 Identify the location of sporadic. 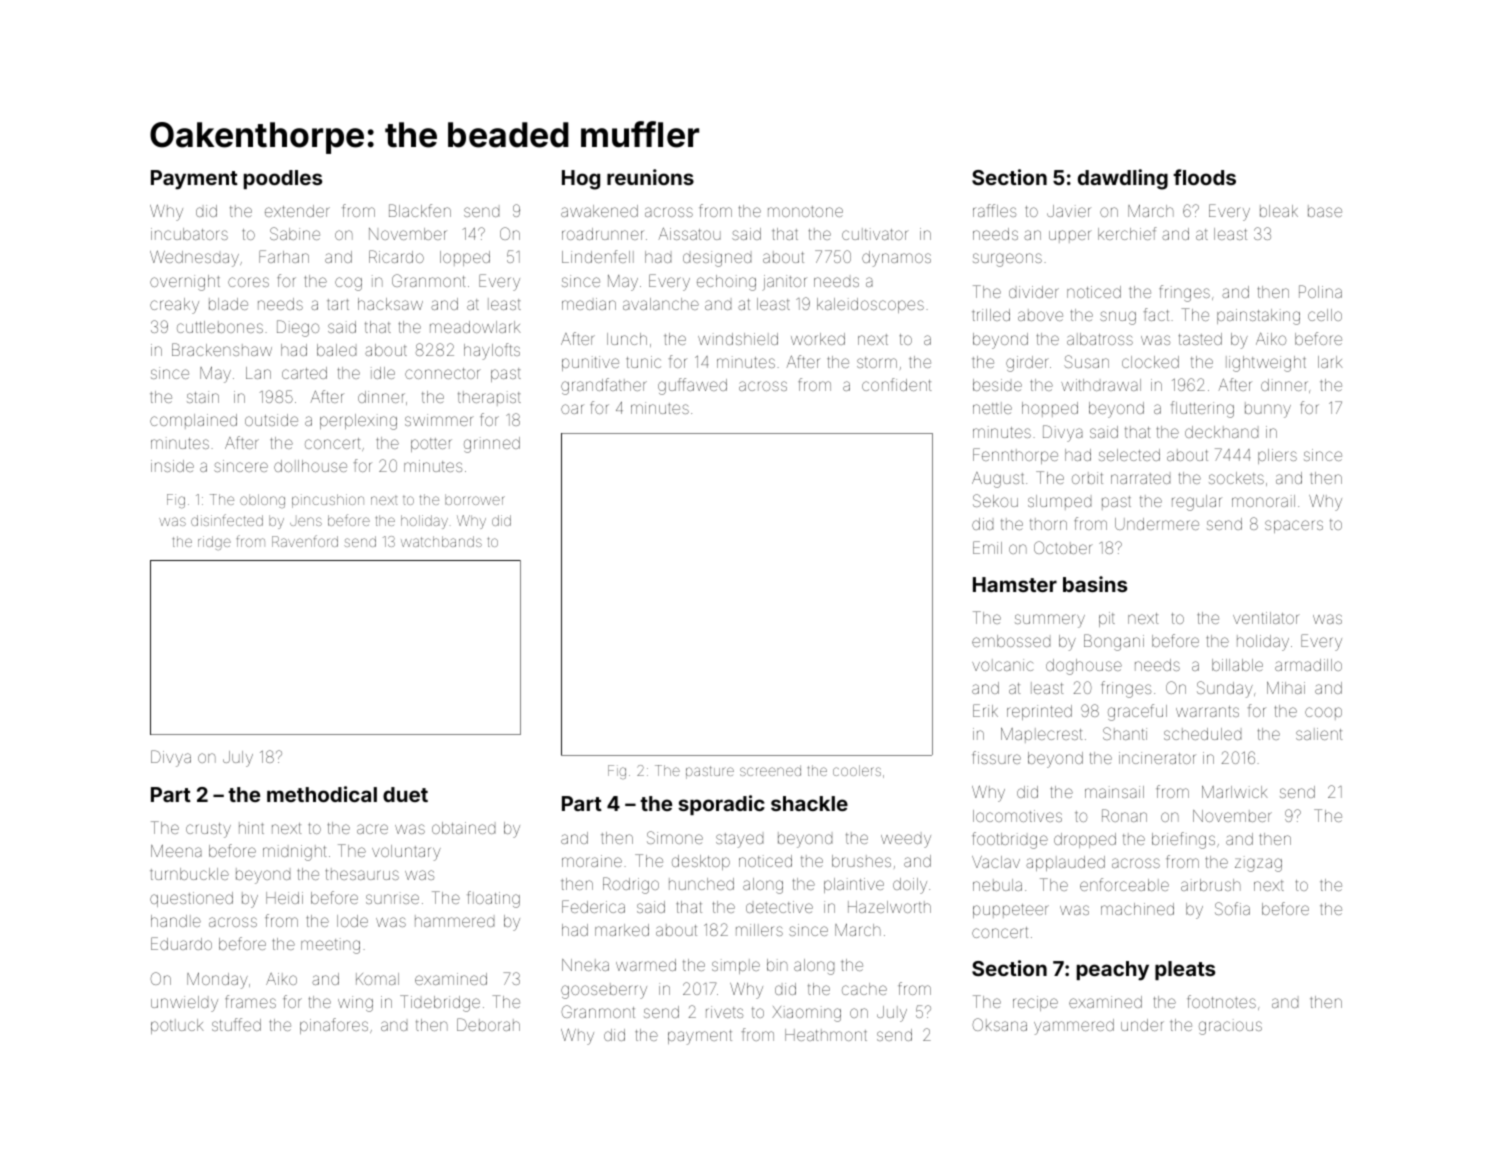
(721, 805).
